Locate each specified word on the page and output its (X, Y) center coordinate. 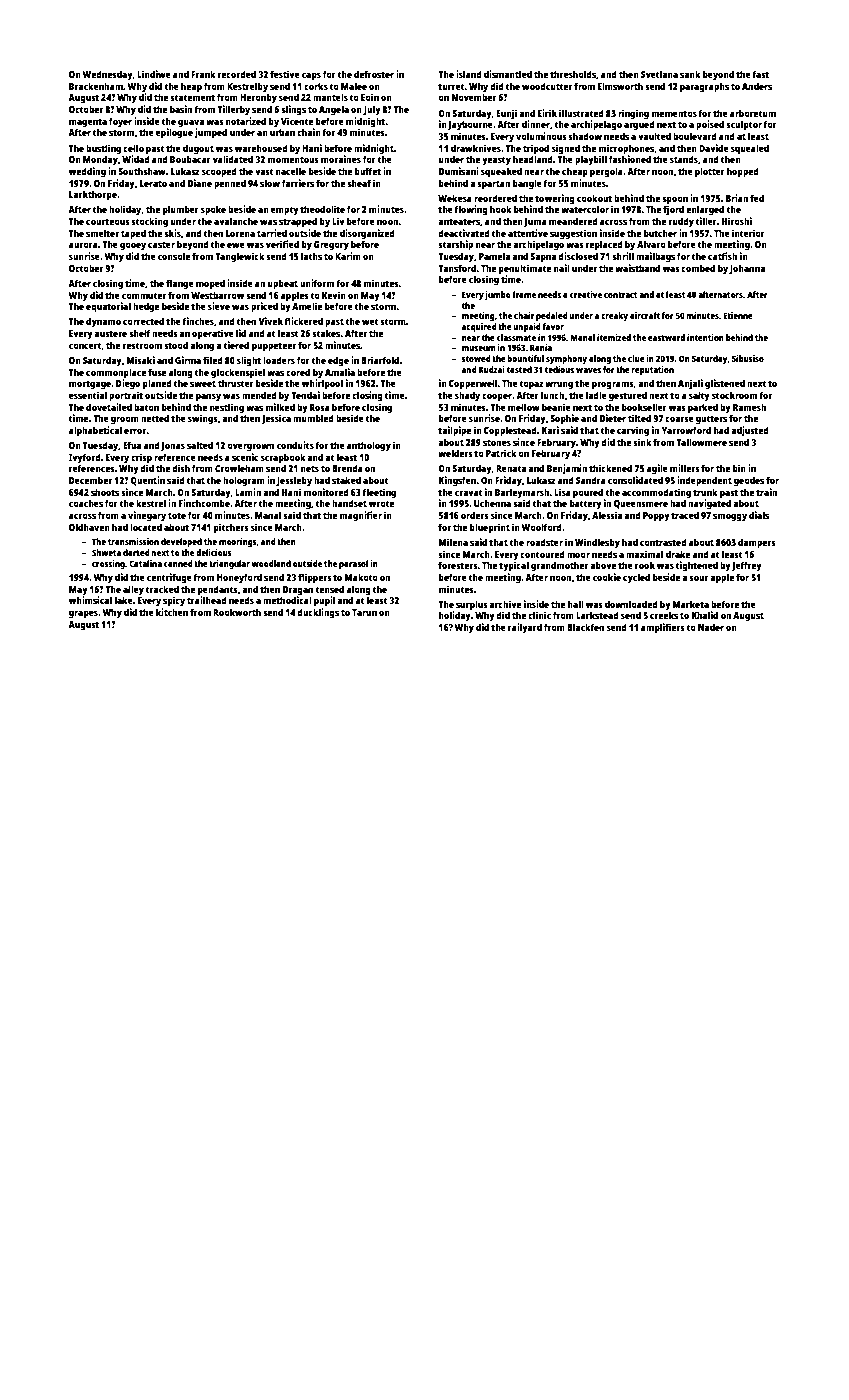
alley (133, 590)
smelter (102, 233)
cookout (594, 198)
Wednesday (107, 75)
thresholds (573, 74)
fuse (157, 372)
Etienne (738, 315)
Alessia (607, 515)
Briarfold (380, 360)
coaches (86, 503)
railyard (525, 628)
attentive (528, 233)
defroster (374, 74)
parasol (353, 564)
